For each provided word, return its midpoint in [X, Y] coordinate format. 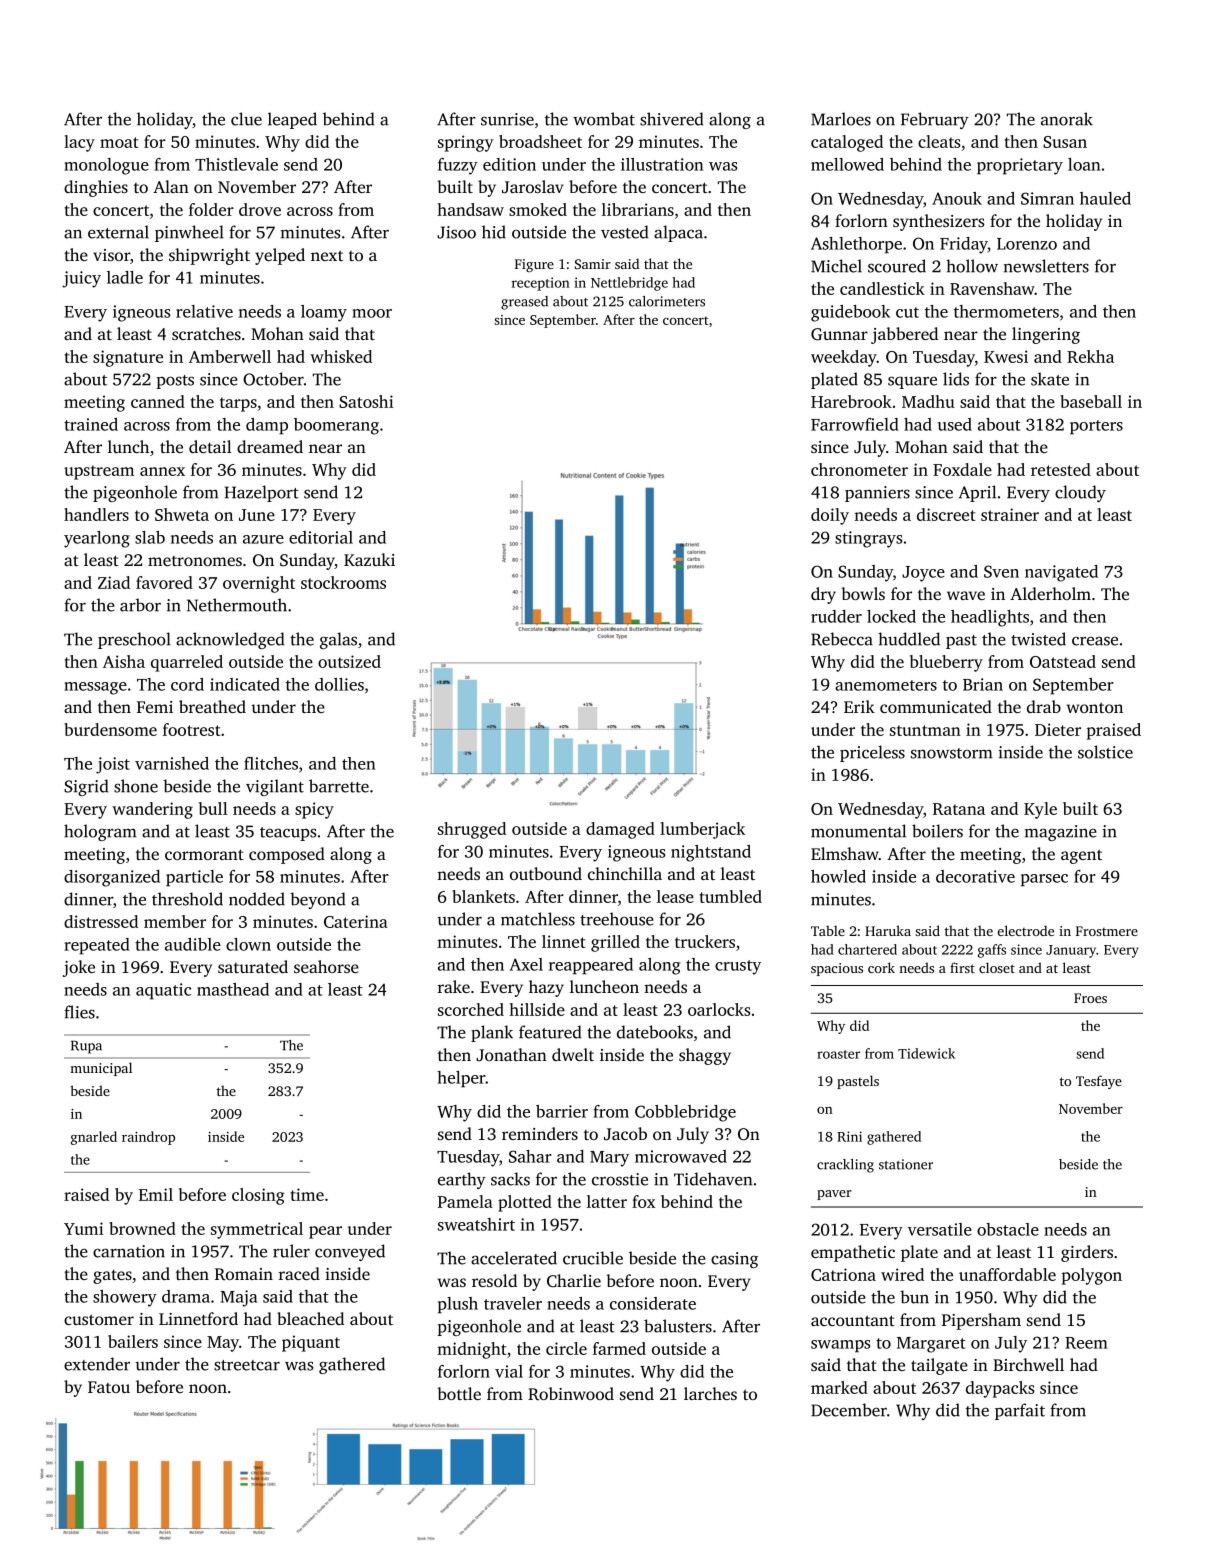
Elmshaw [845, 853]
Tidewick [926, 1053]
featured [550, 1032]
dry [823, 595]
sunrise [507, 119]
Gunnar [839, 334]
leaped [292, 120]
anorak [1067, 119]
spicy [314, 810]
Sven [1001, 571]
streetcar [247, 1365]
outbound [546, 873]
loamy [324, 313]
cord [187, 684]
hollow [972, 266]
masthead [233, 989]
